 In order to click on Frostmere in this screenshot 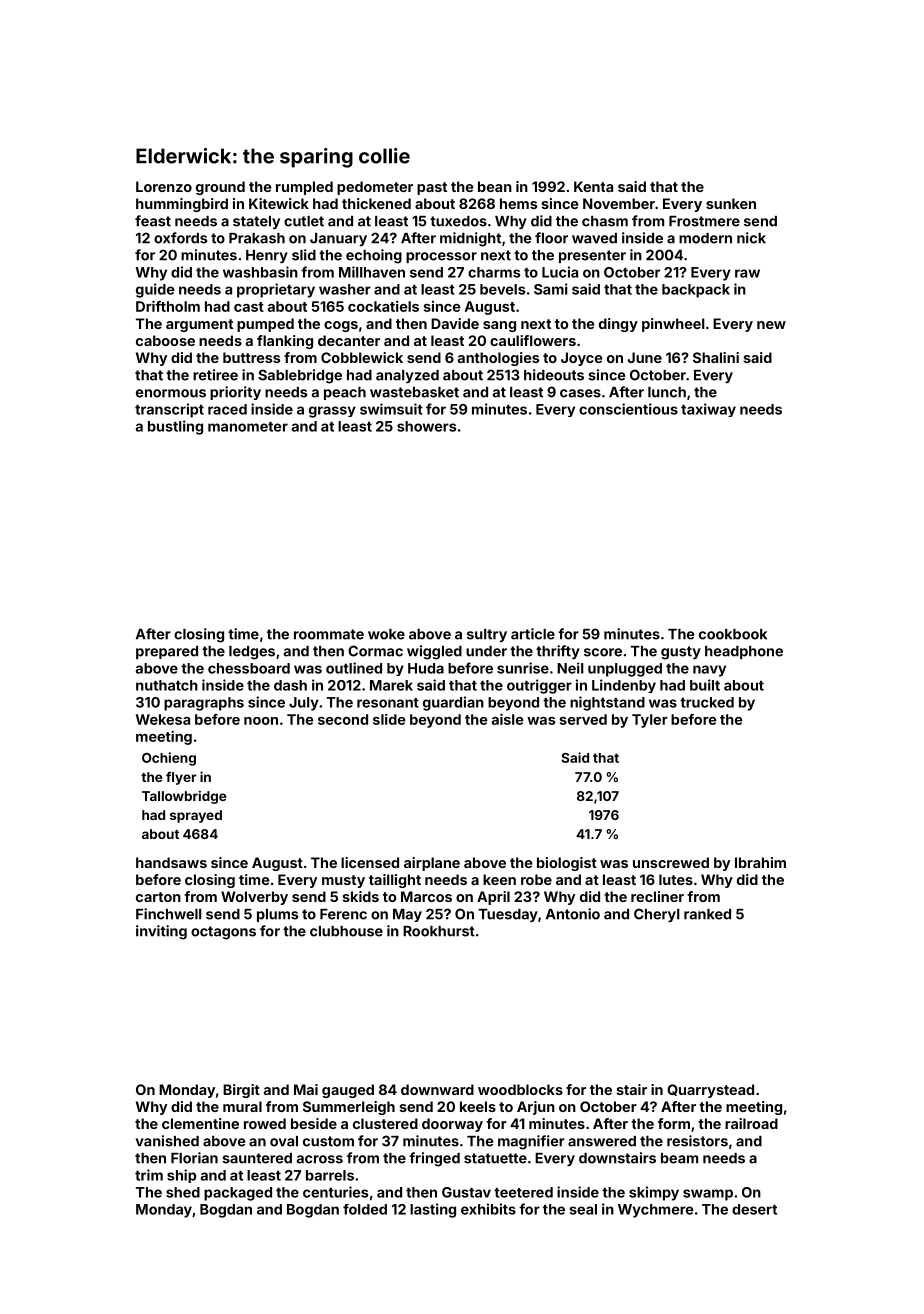, I will do `click(704, 221)`.
